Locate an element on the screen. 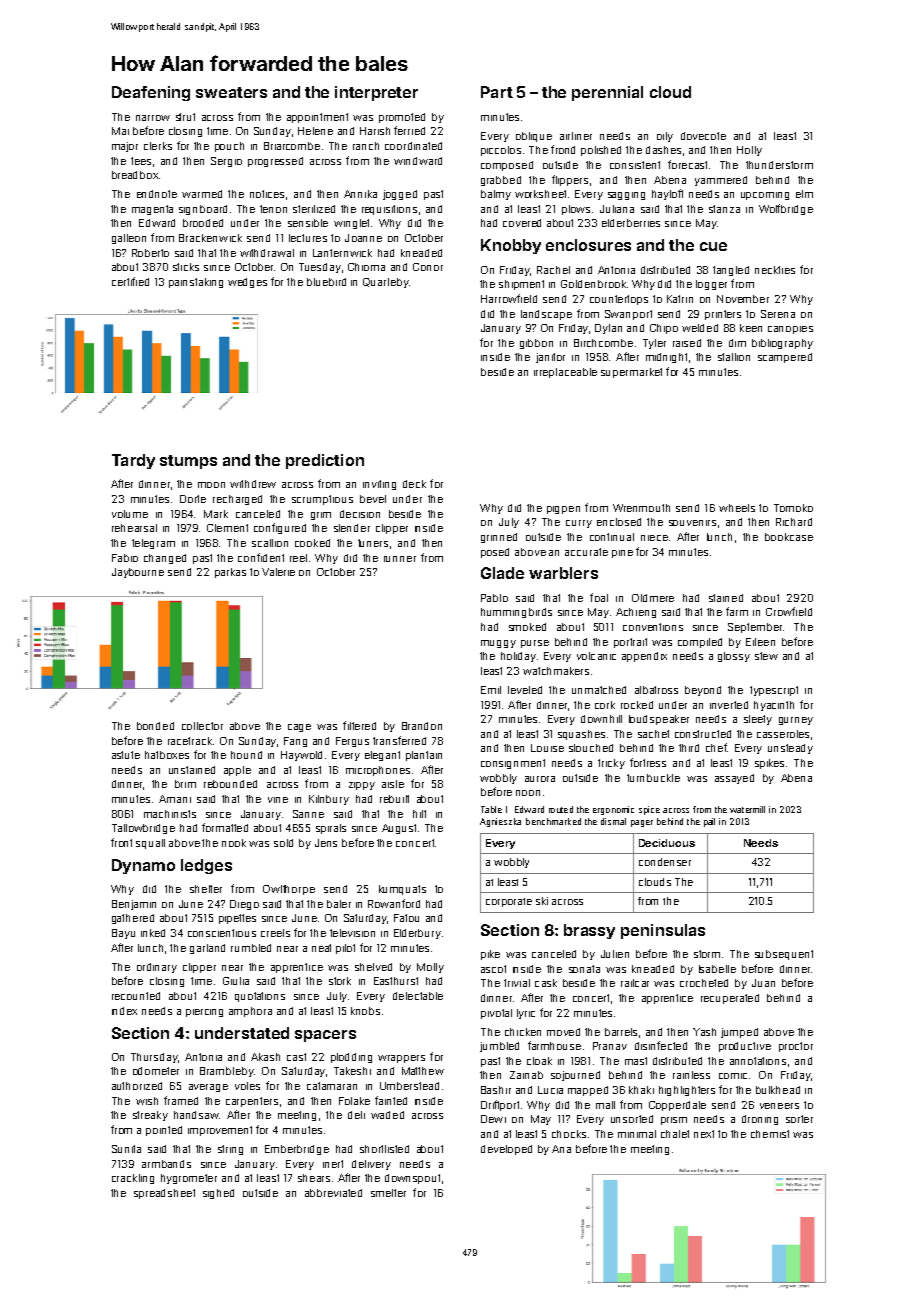  bluebird is located at coordinates (326, 282).
